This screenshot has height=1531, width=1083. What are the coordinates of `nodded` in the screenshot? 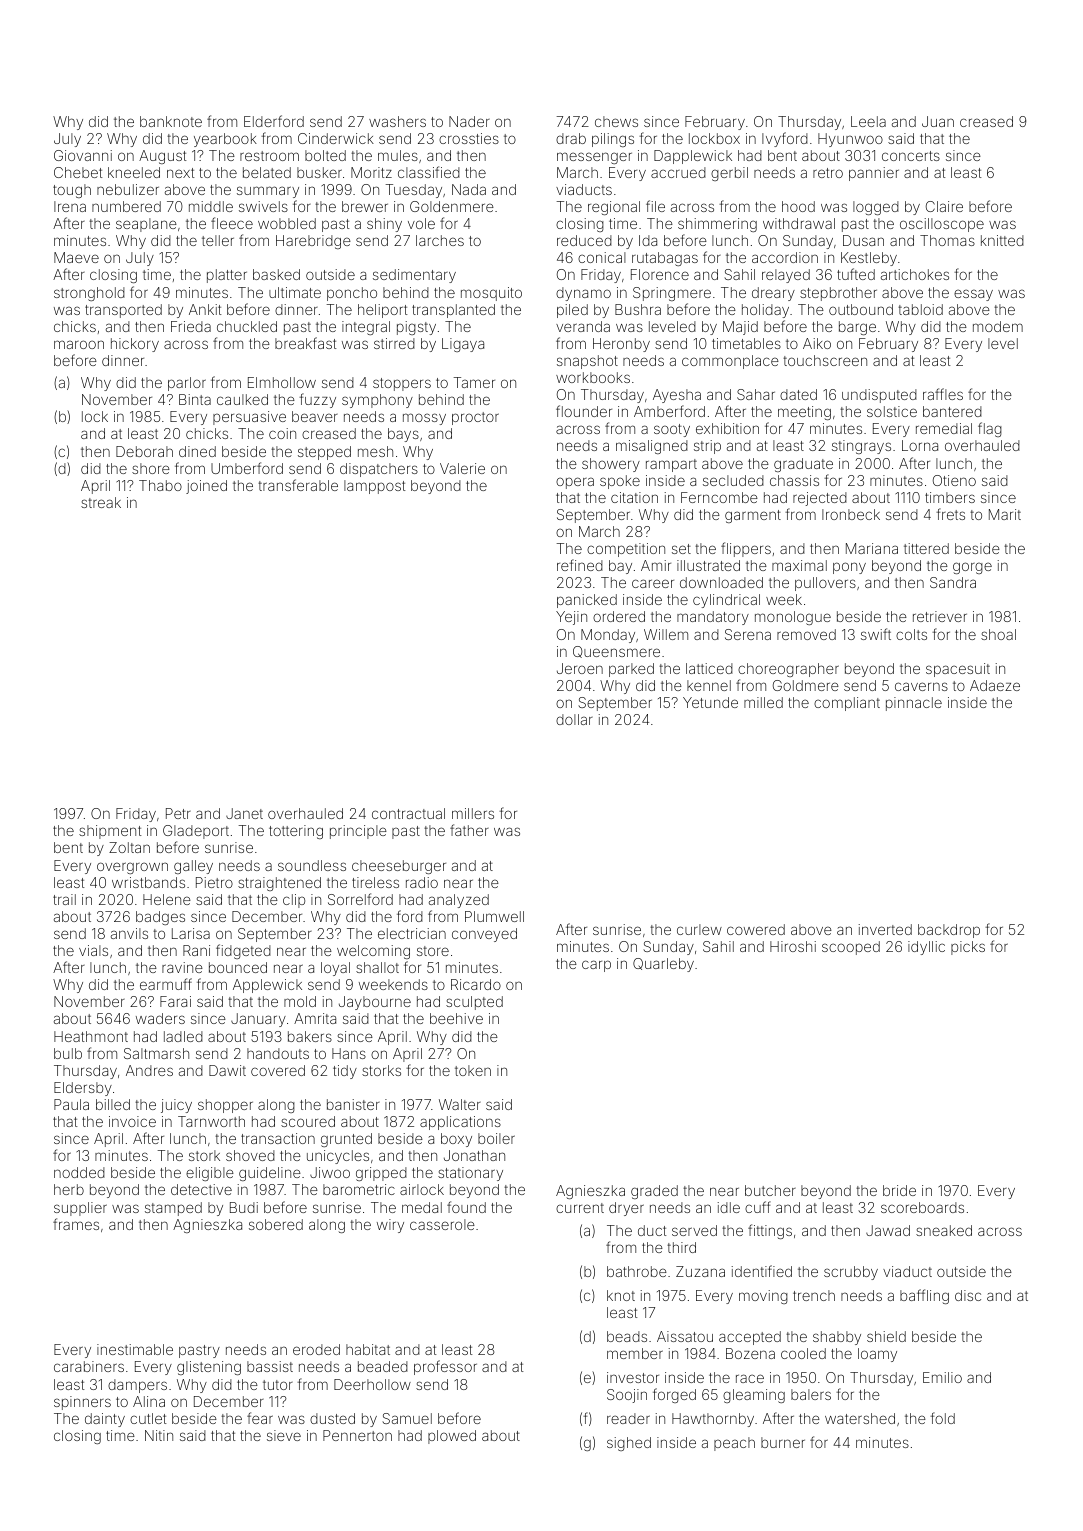 It's located at (79, 1172).
